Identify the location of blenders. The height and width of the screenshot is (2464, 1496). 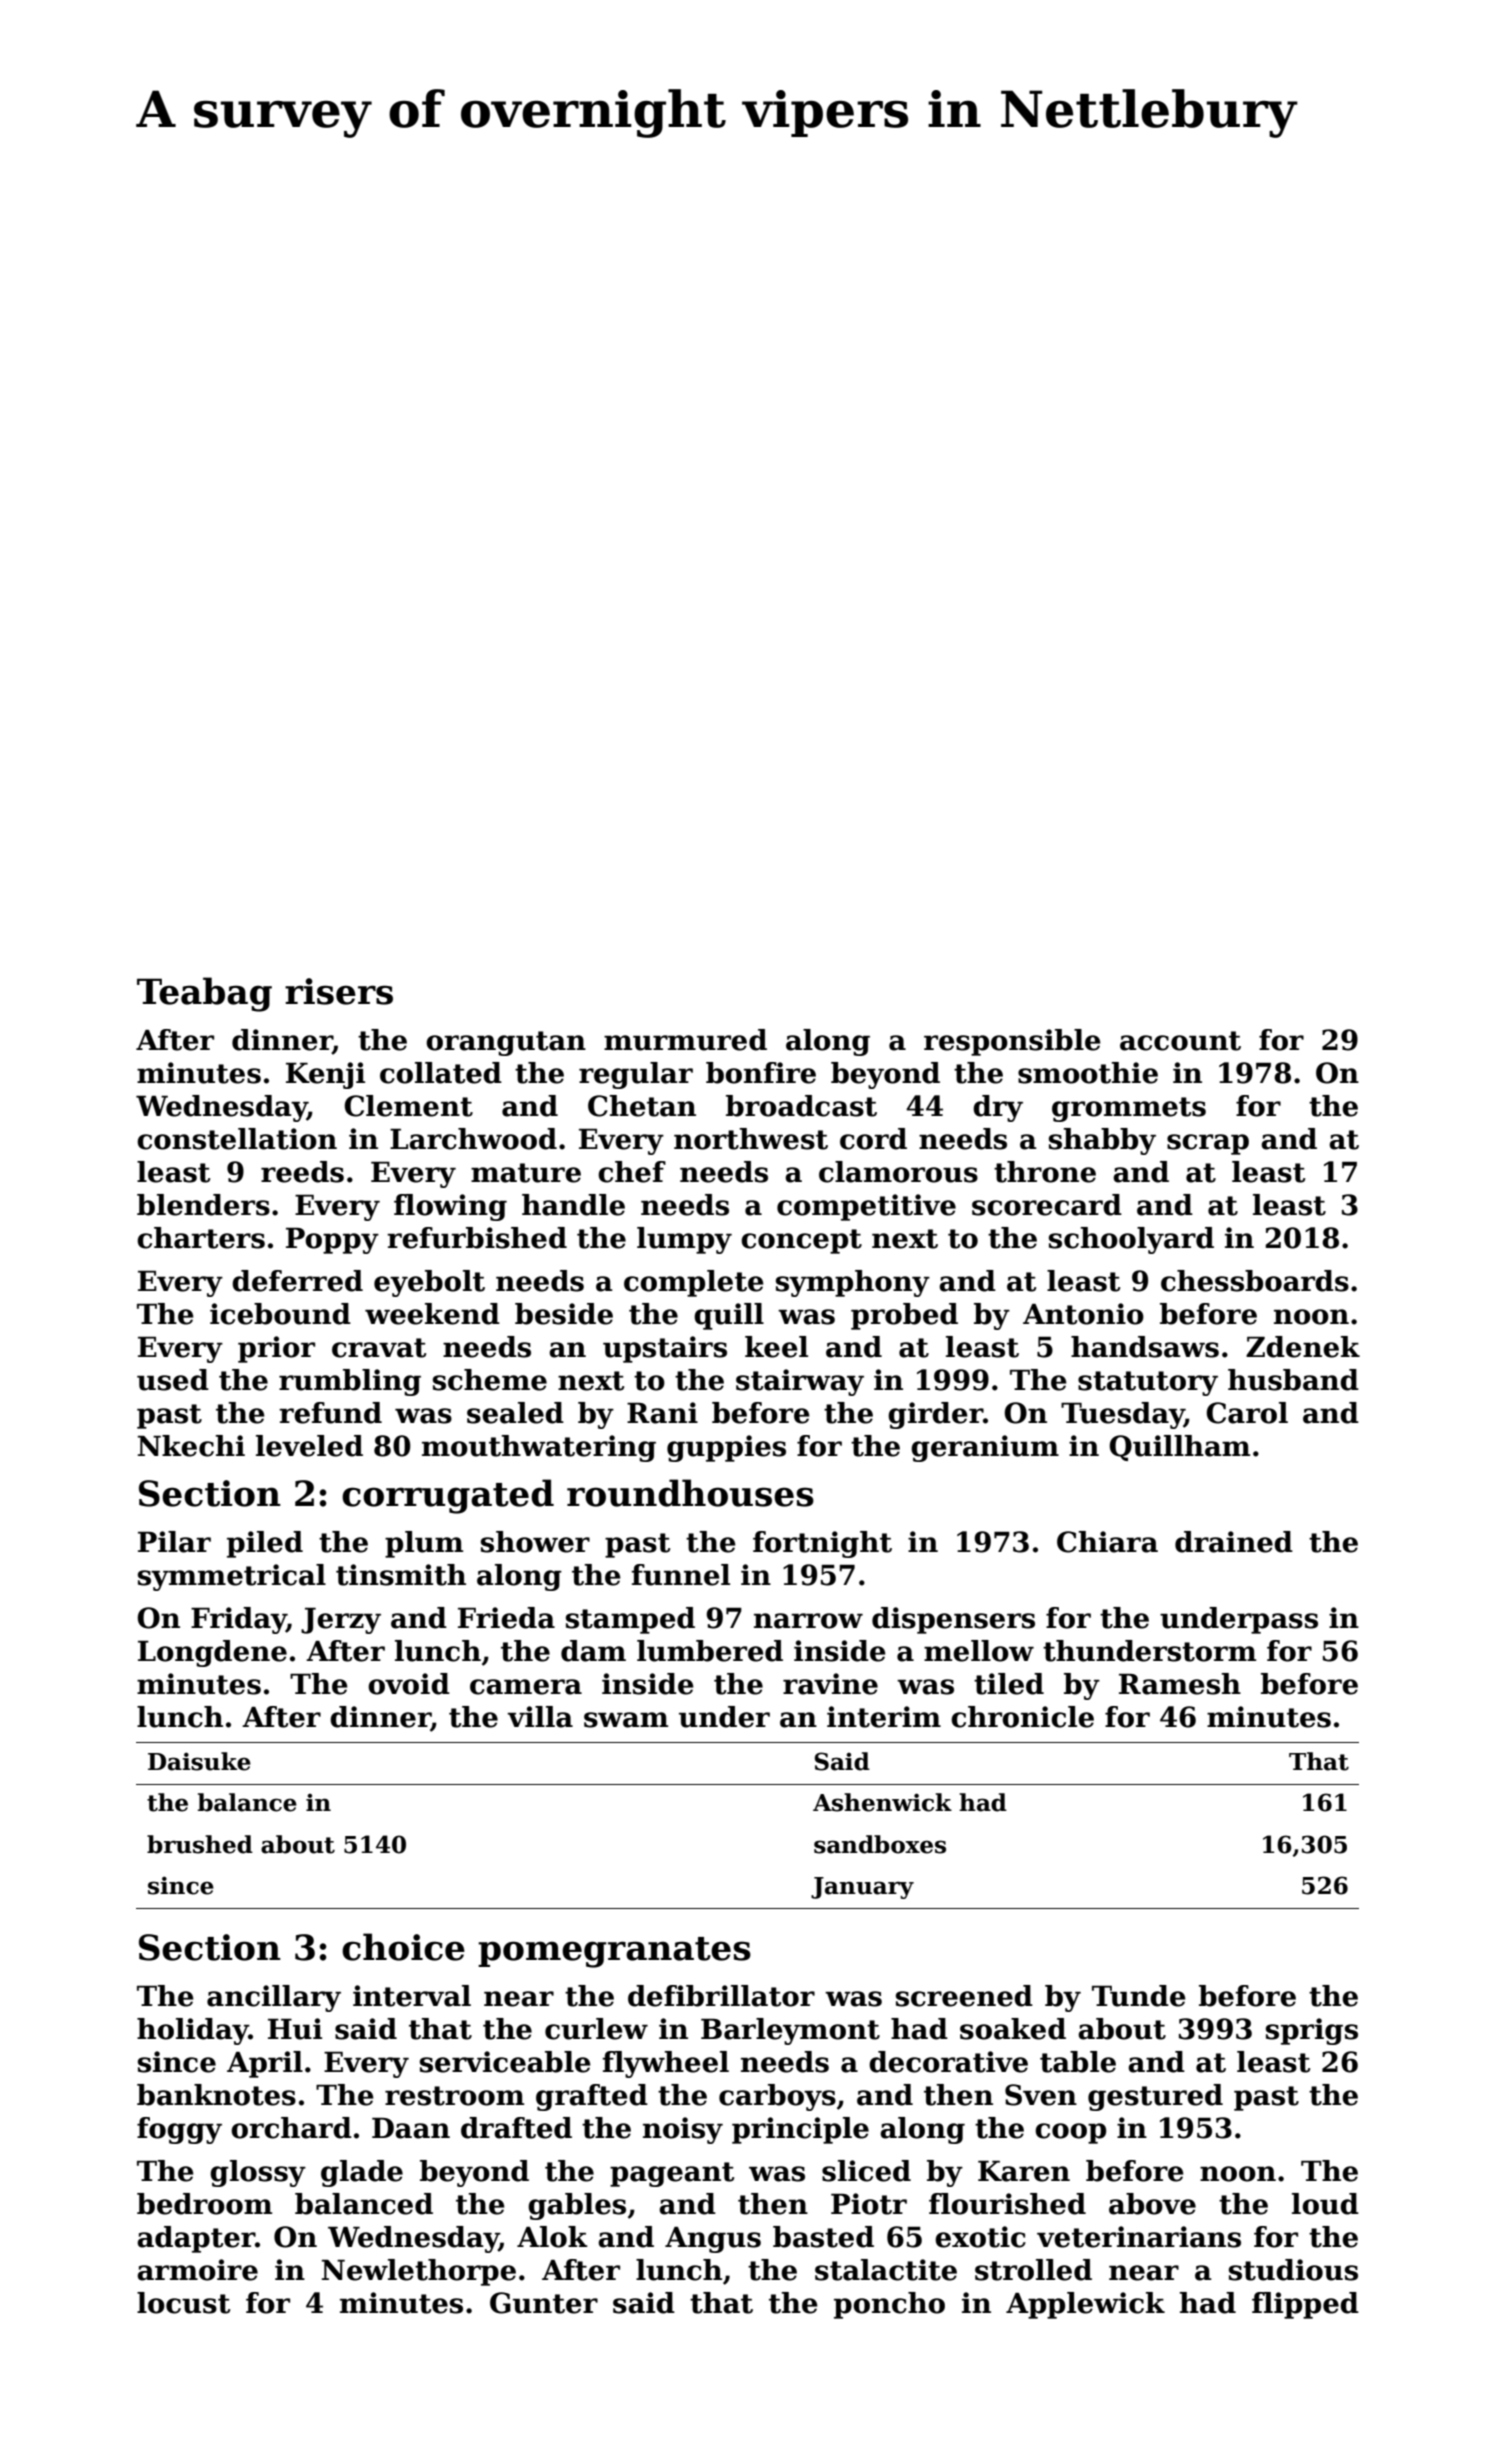
(203, 1205).
